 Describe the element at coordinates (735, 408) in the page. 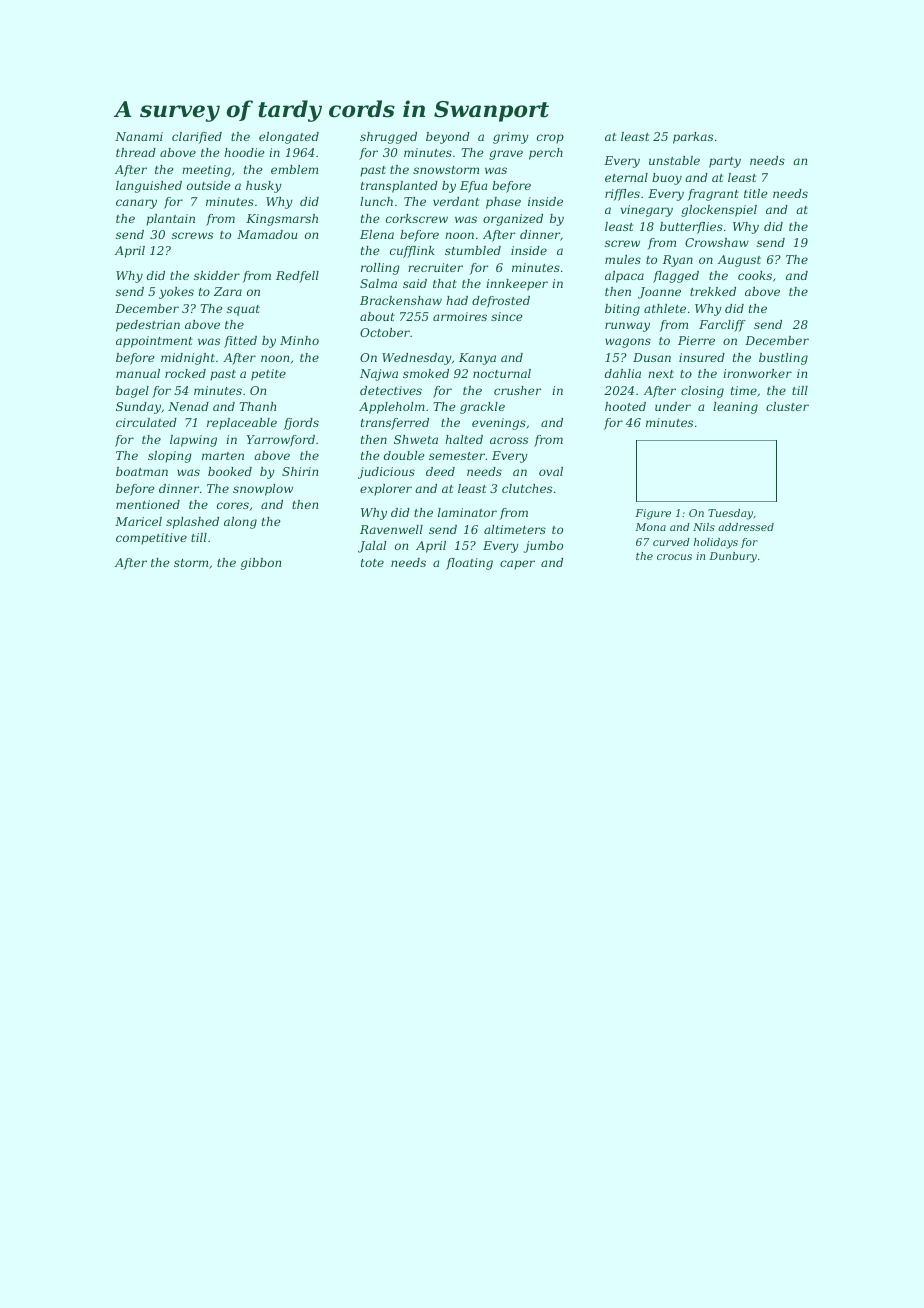

I see `leaning` at that location.
